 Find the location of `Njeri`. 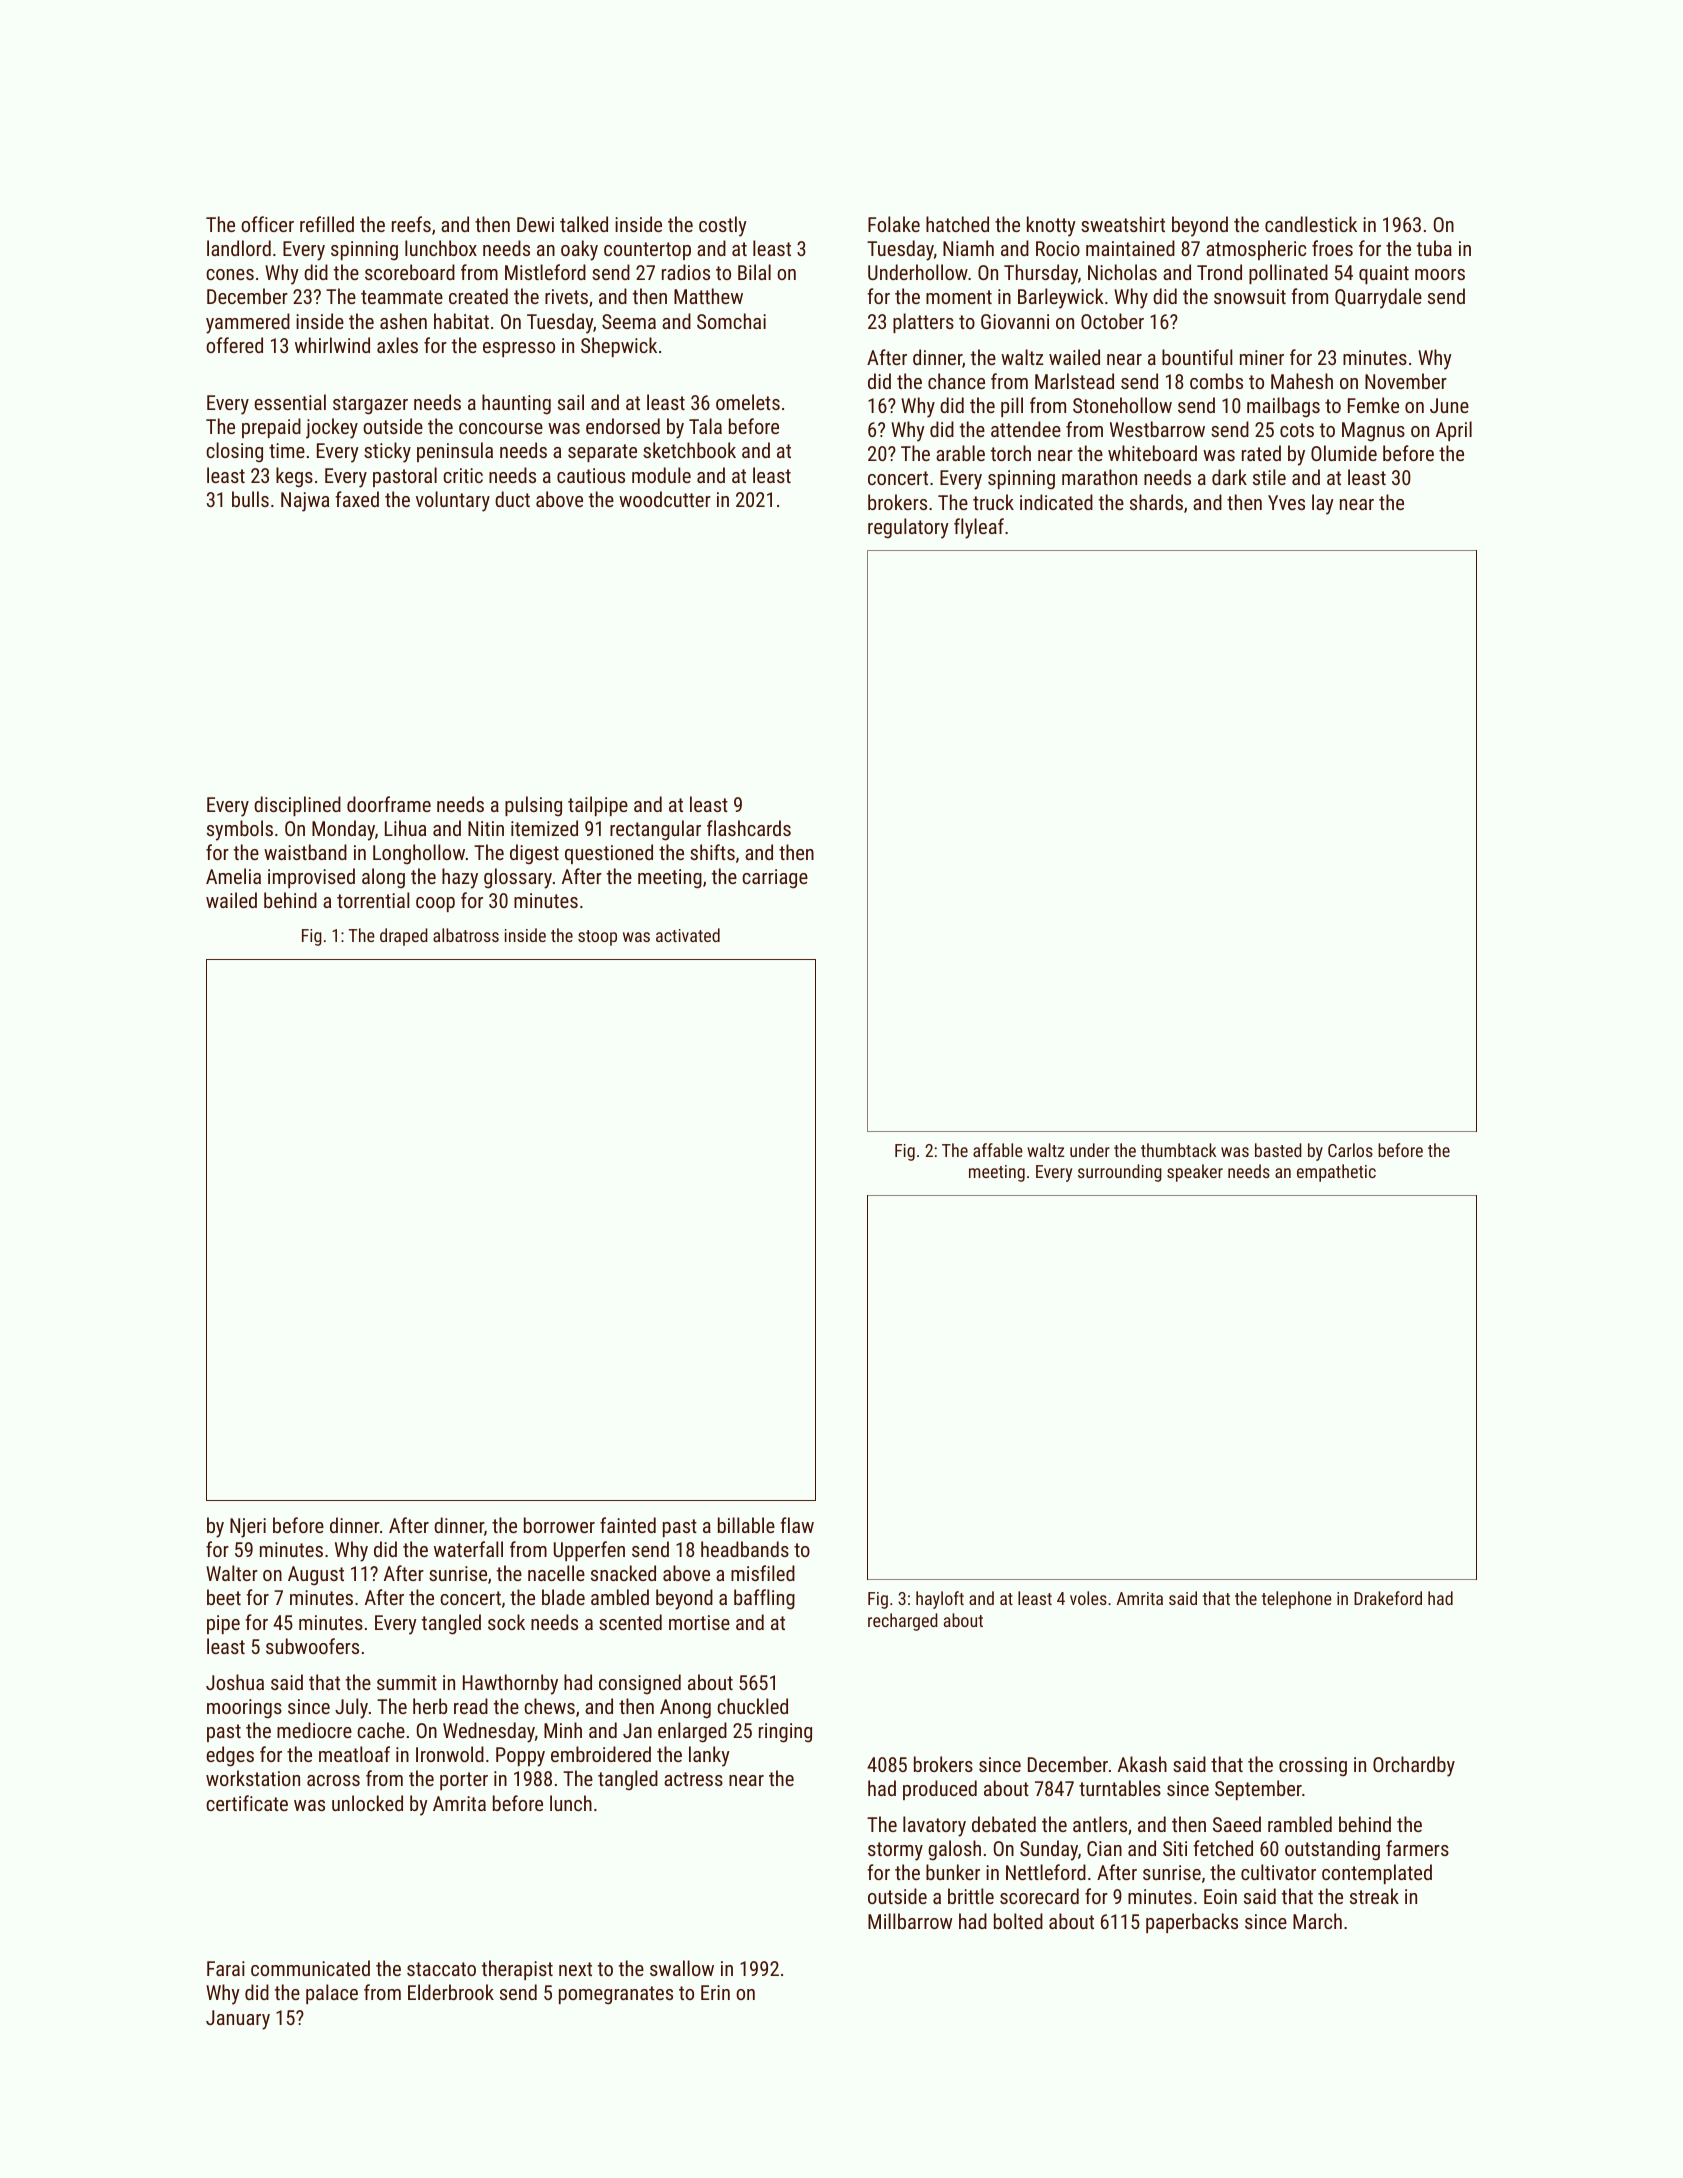

Njeri is located at coordinates (248, 1528).
